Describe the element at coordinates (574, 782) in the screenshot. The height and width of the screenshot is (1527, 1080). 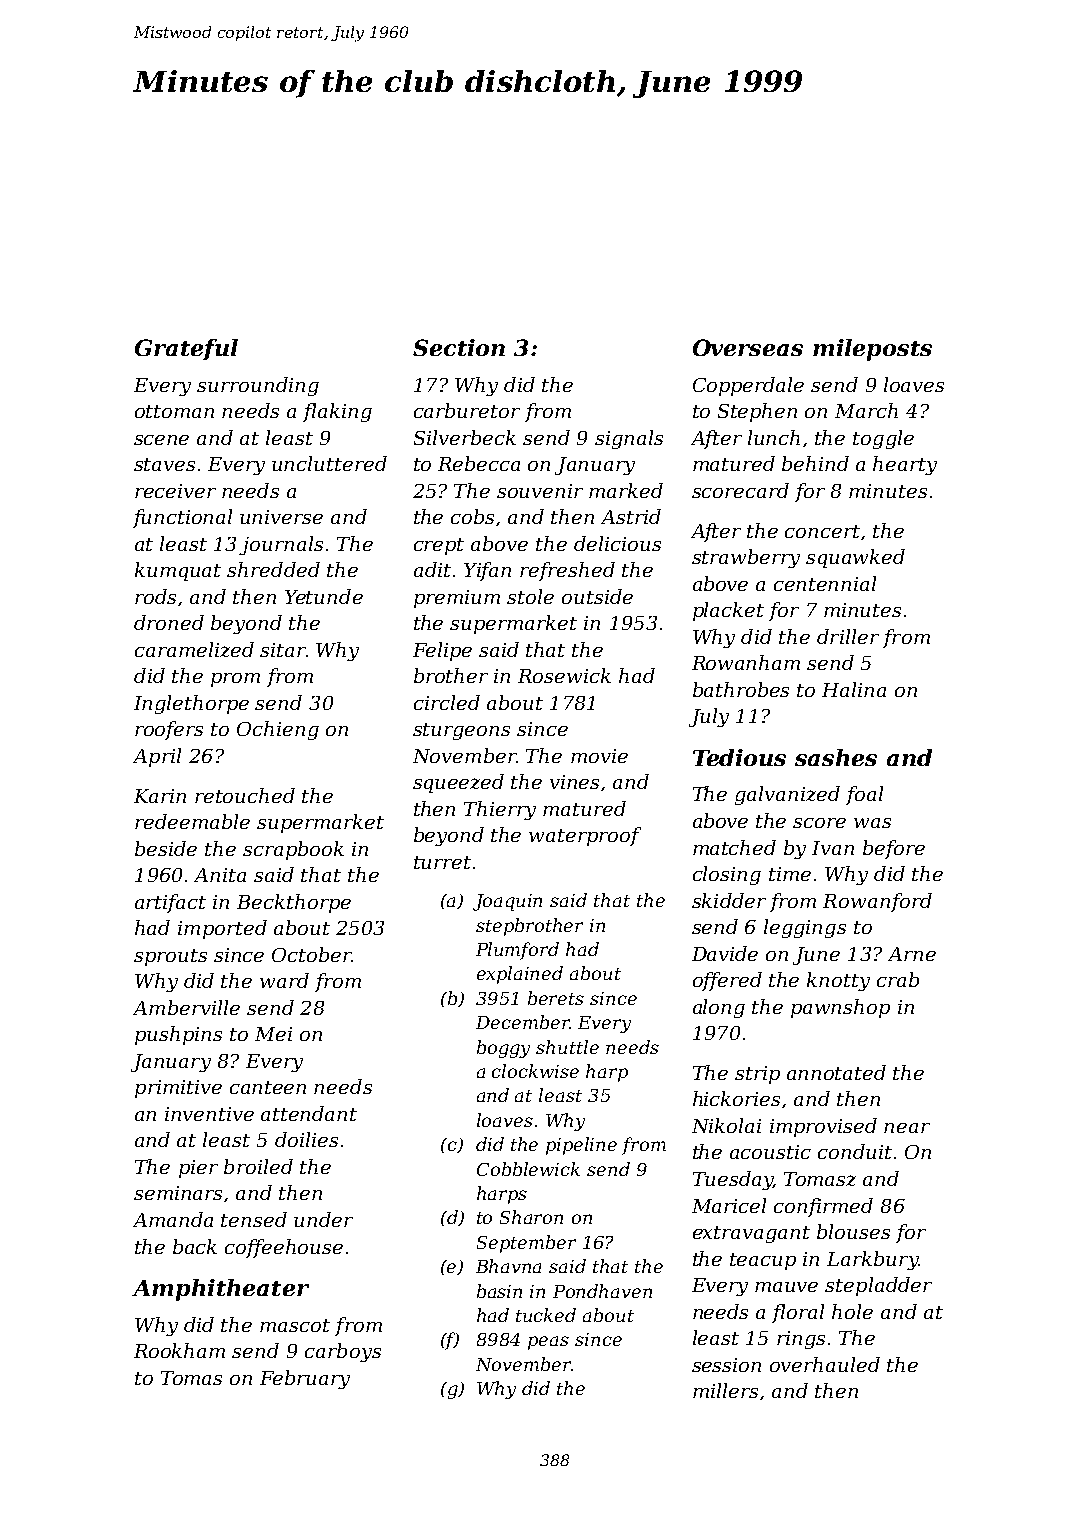
I see `vines` at that location.
